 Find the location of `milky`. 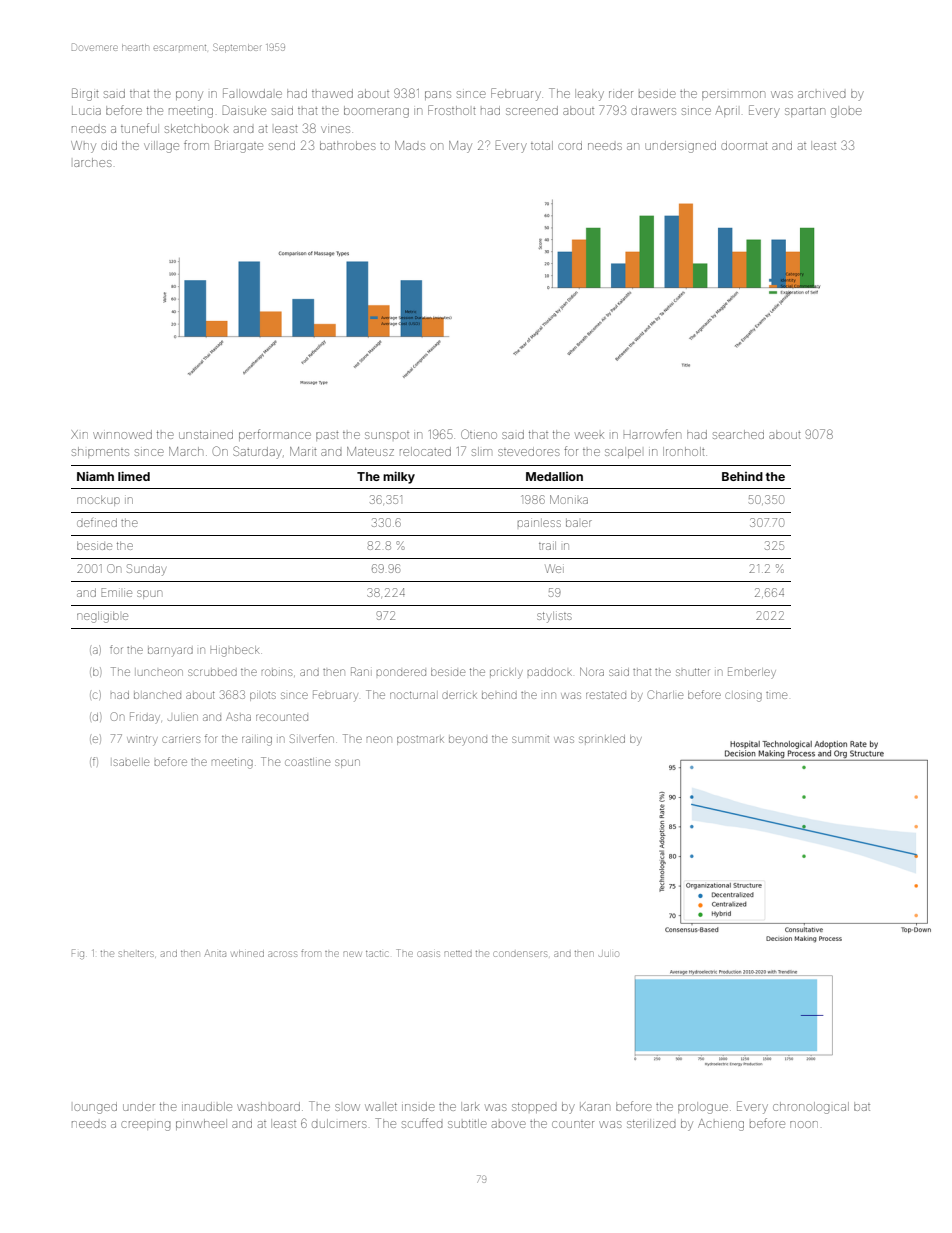

milky is located at coordinates (399, 477).
